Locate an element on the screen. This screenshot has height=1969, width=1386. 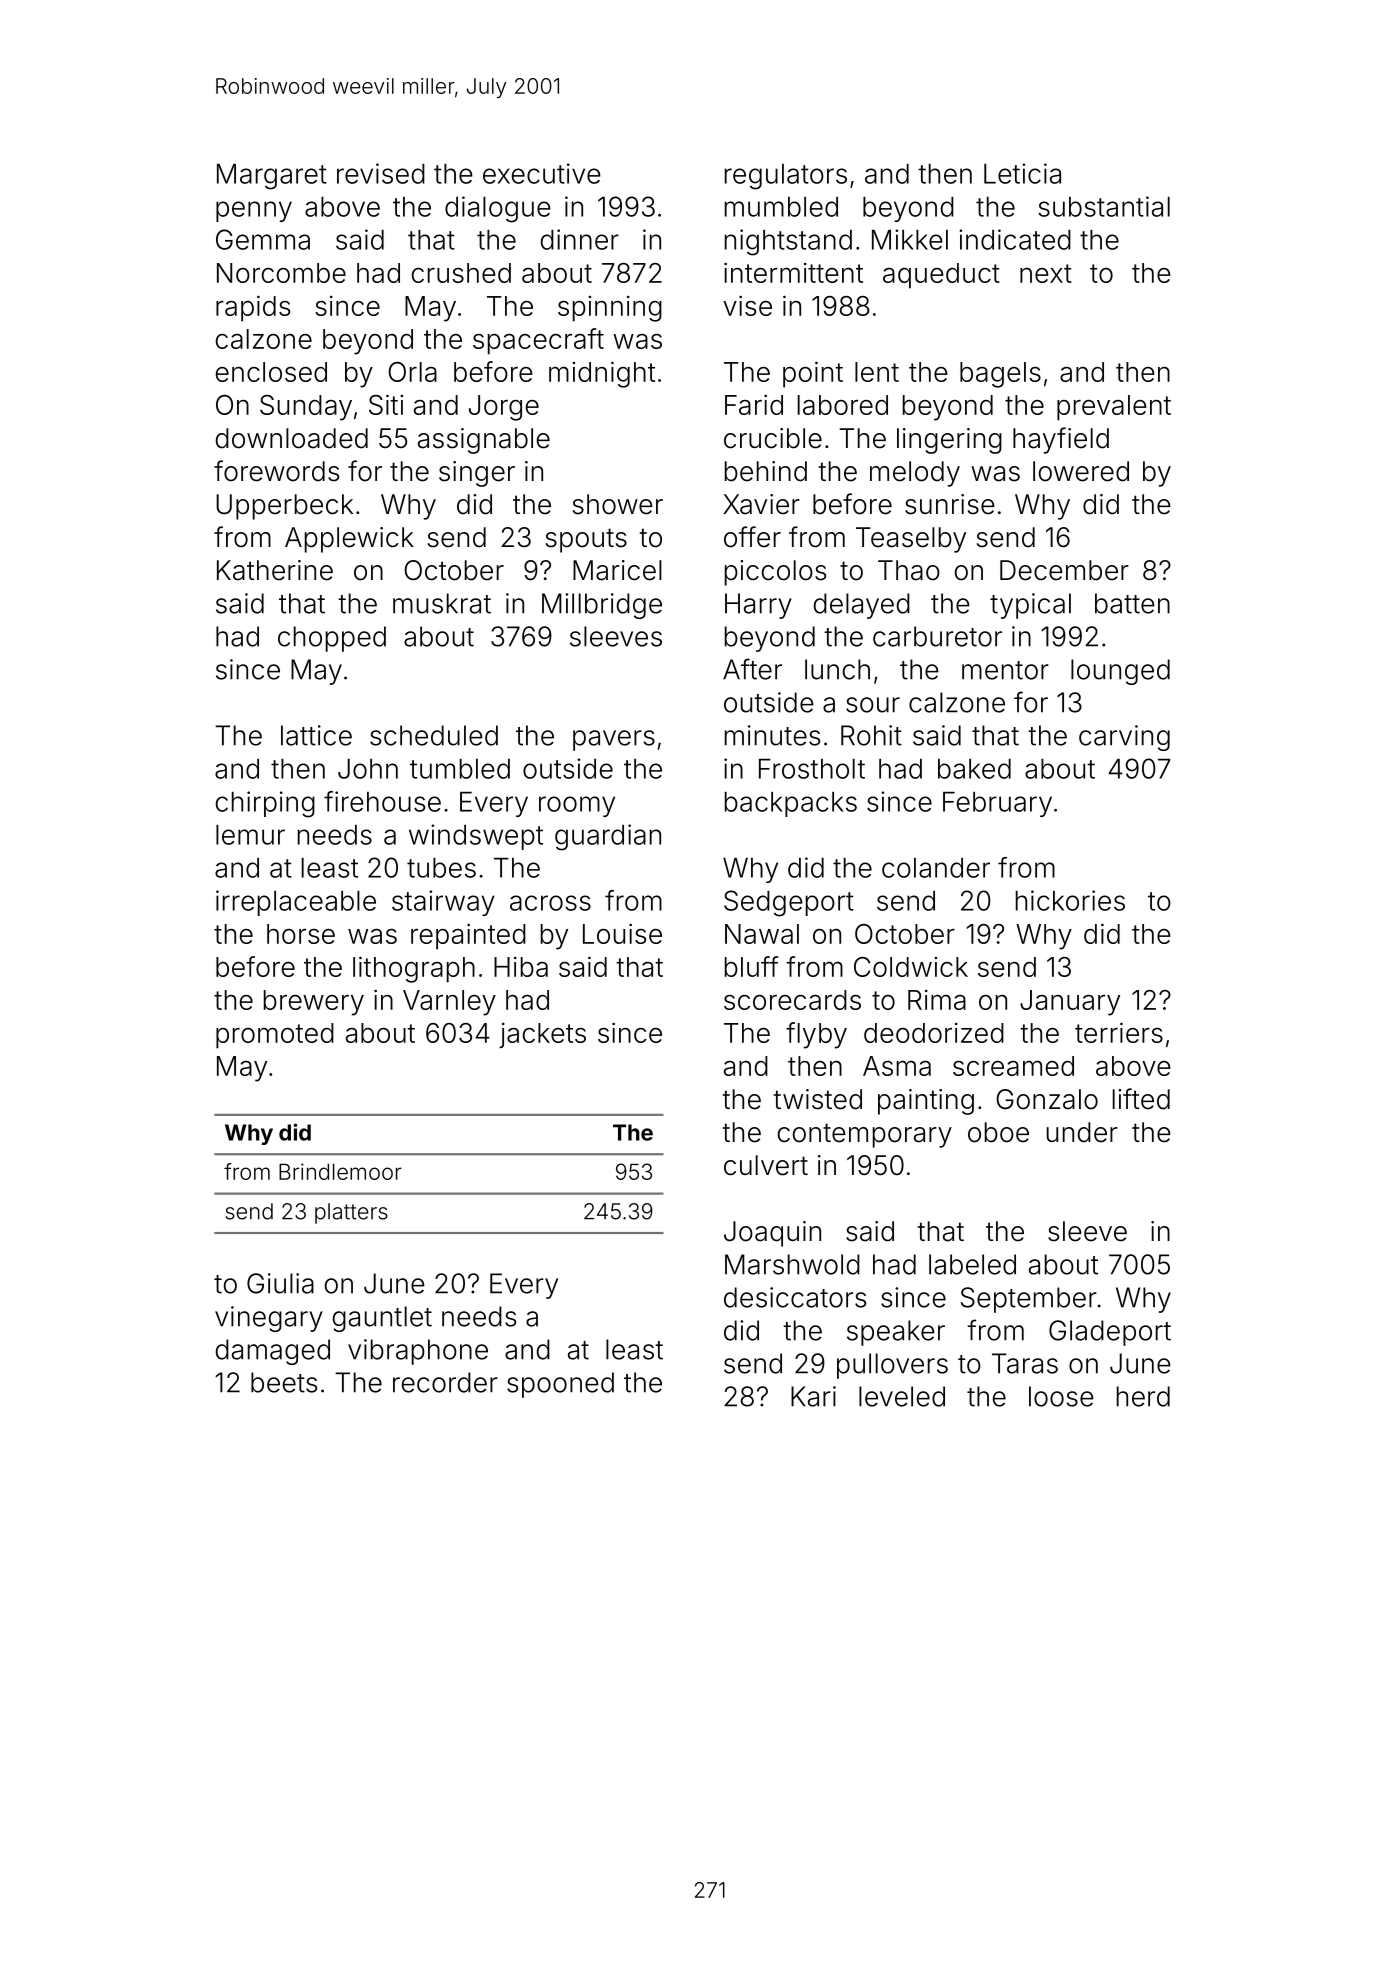
lithograph is located at coordinates (414, 969).
